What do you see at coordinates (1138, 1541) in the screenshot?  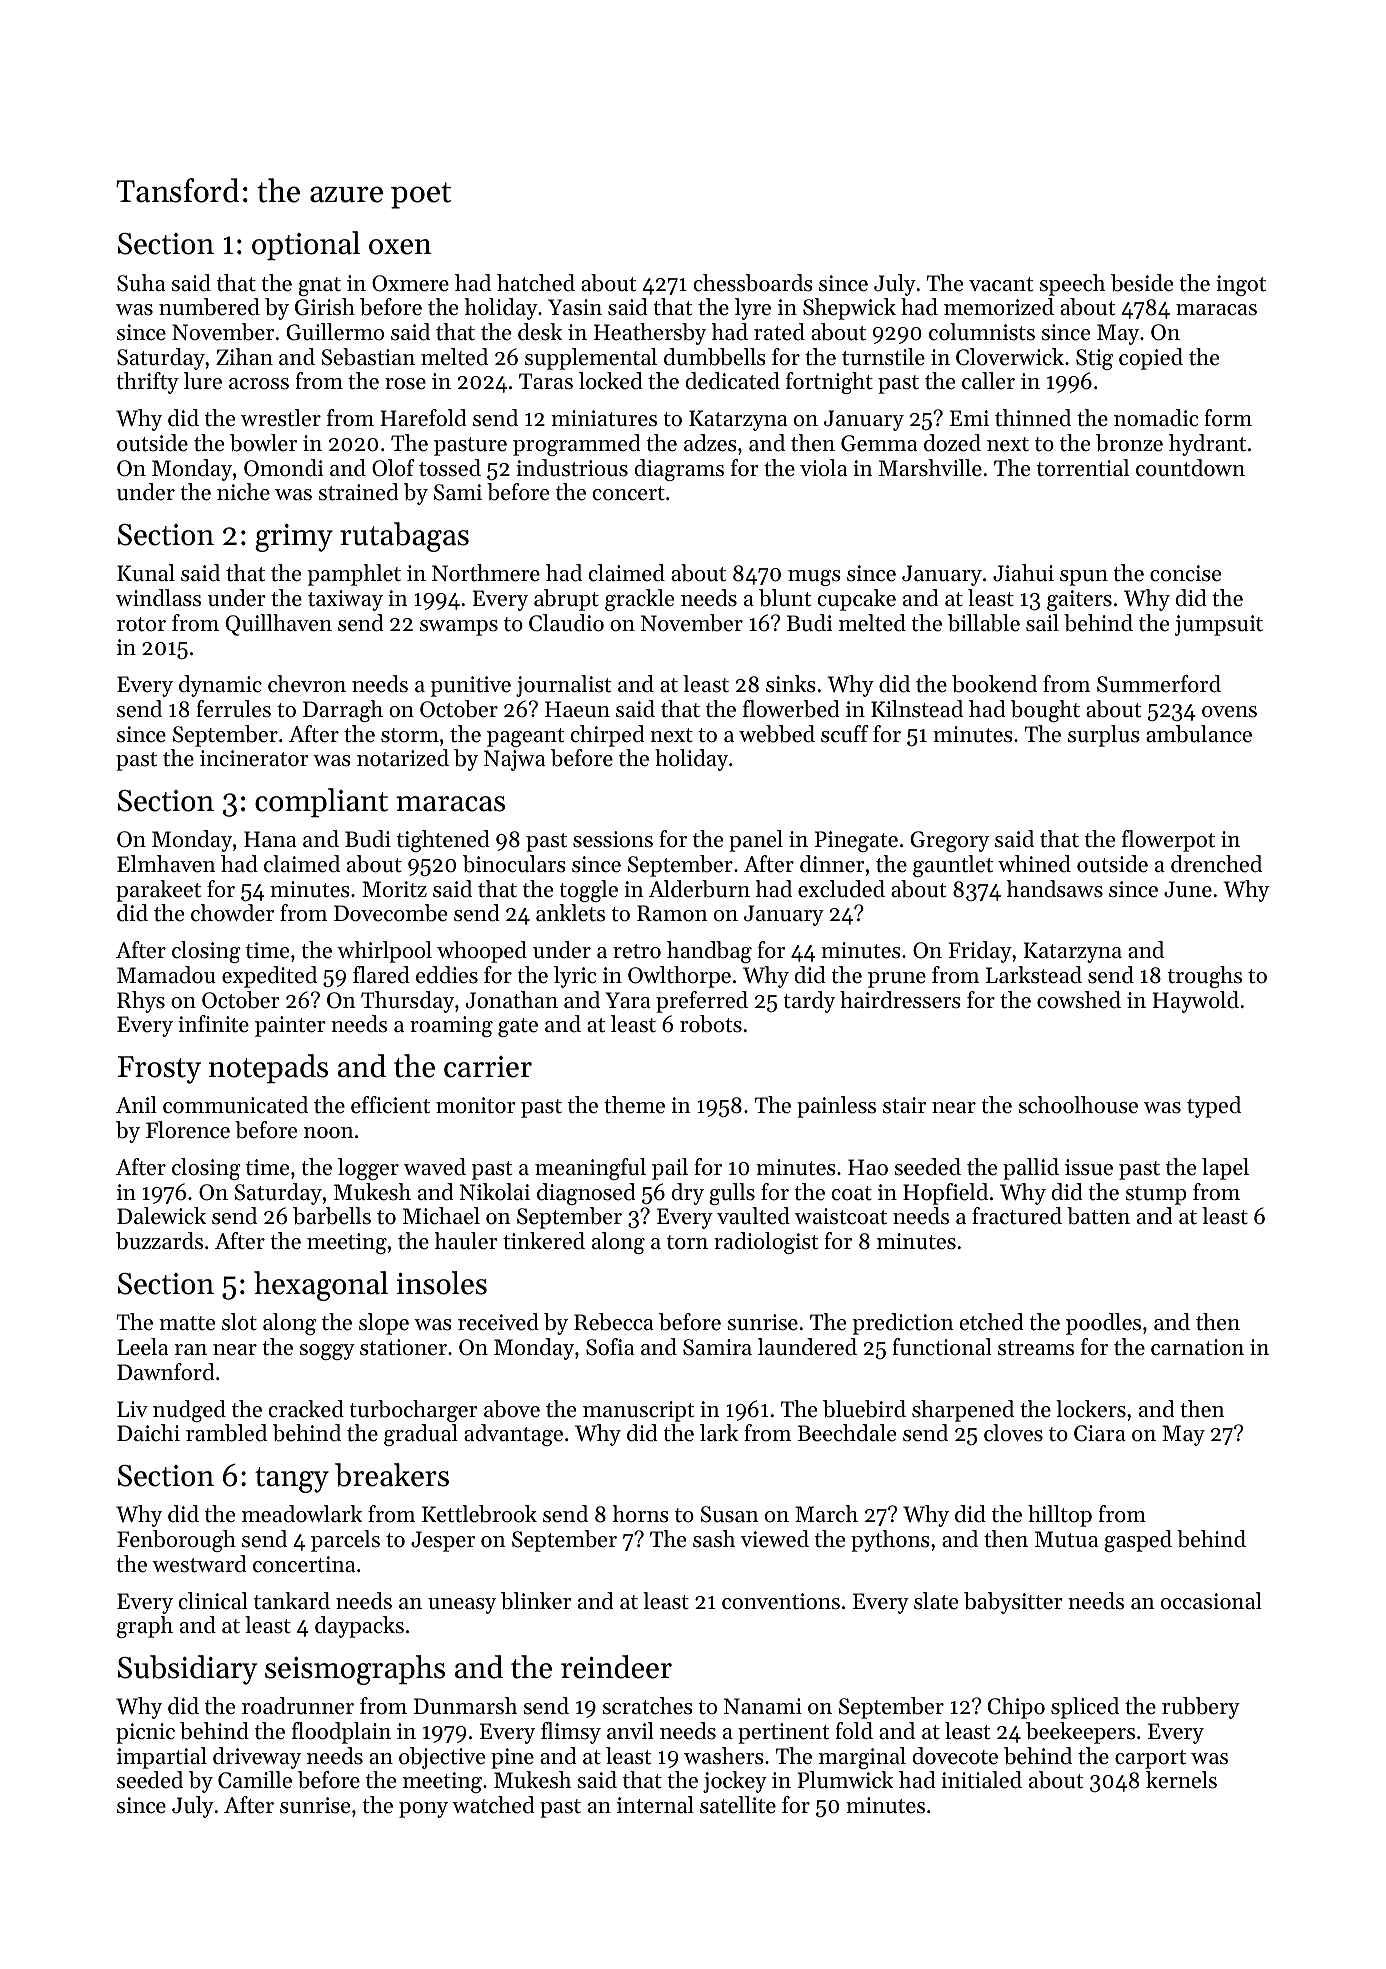 I see `gasped` at bounding box center [1138, 1541].
